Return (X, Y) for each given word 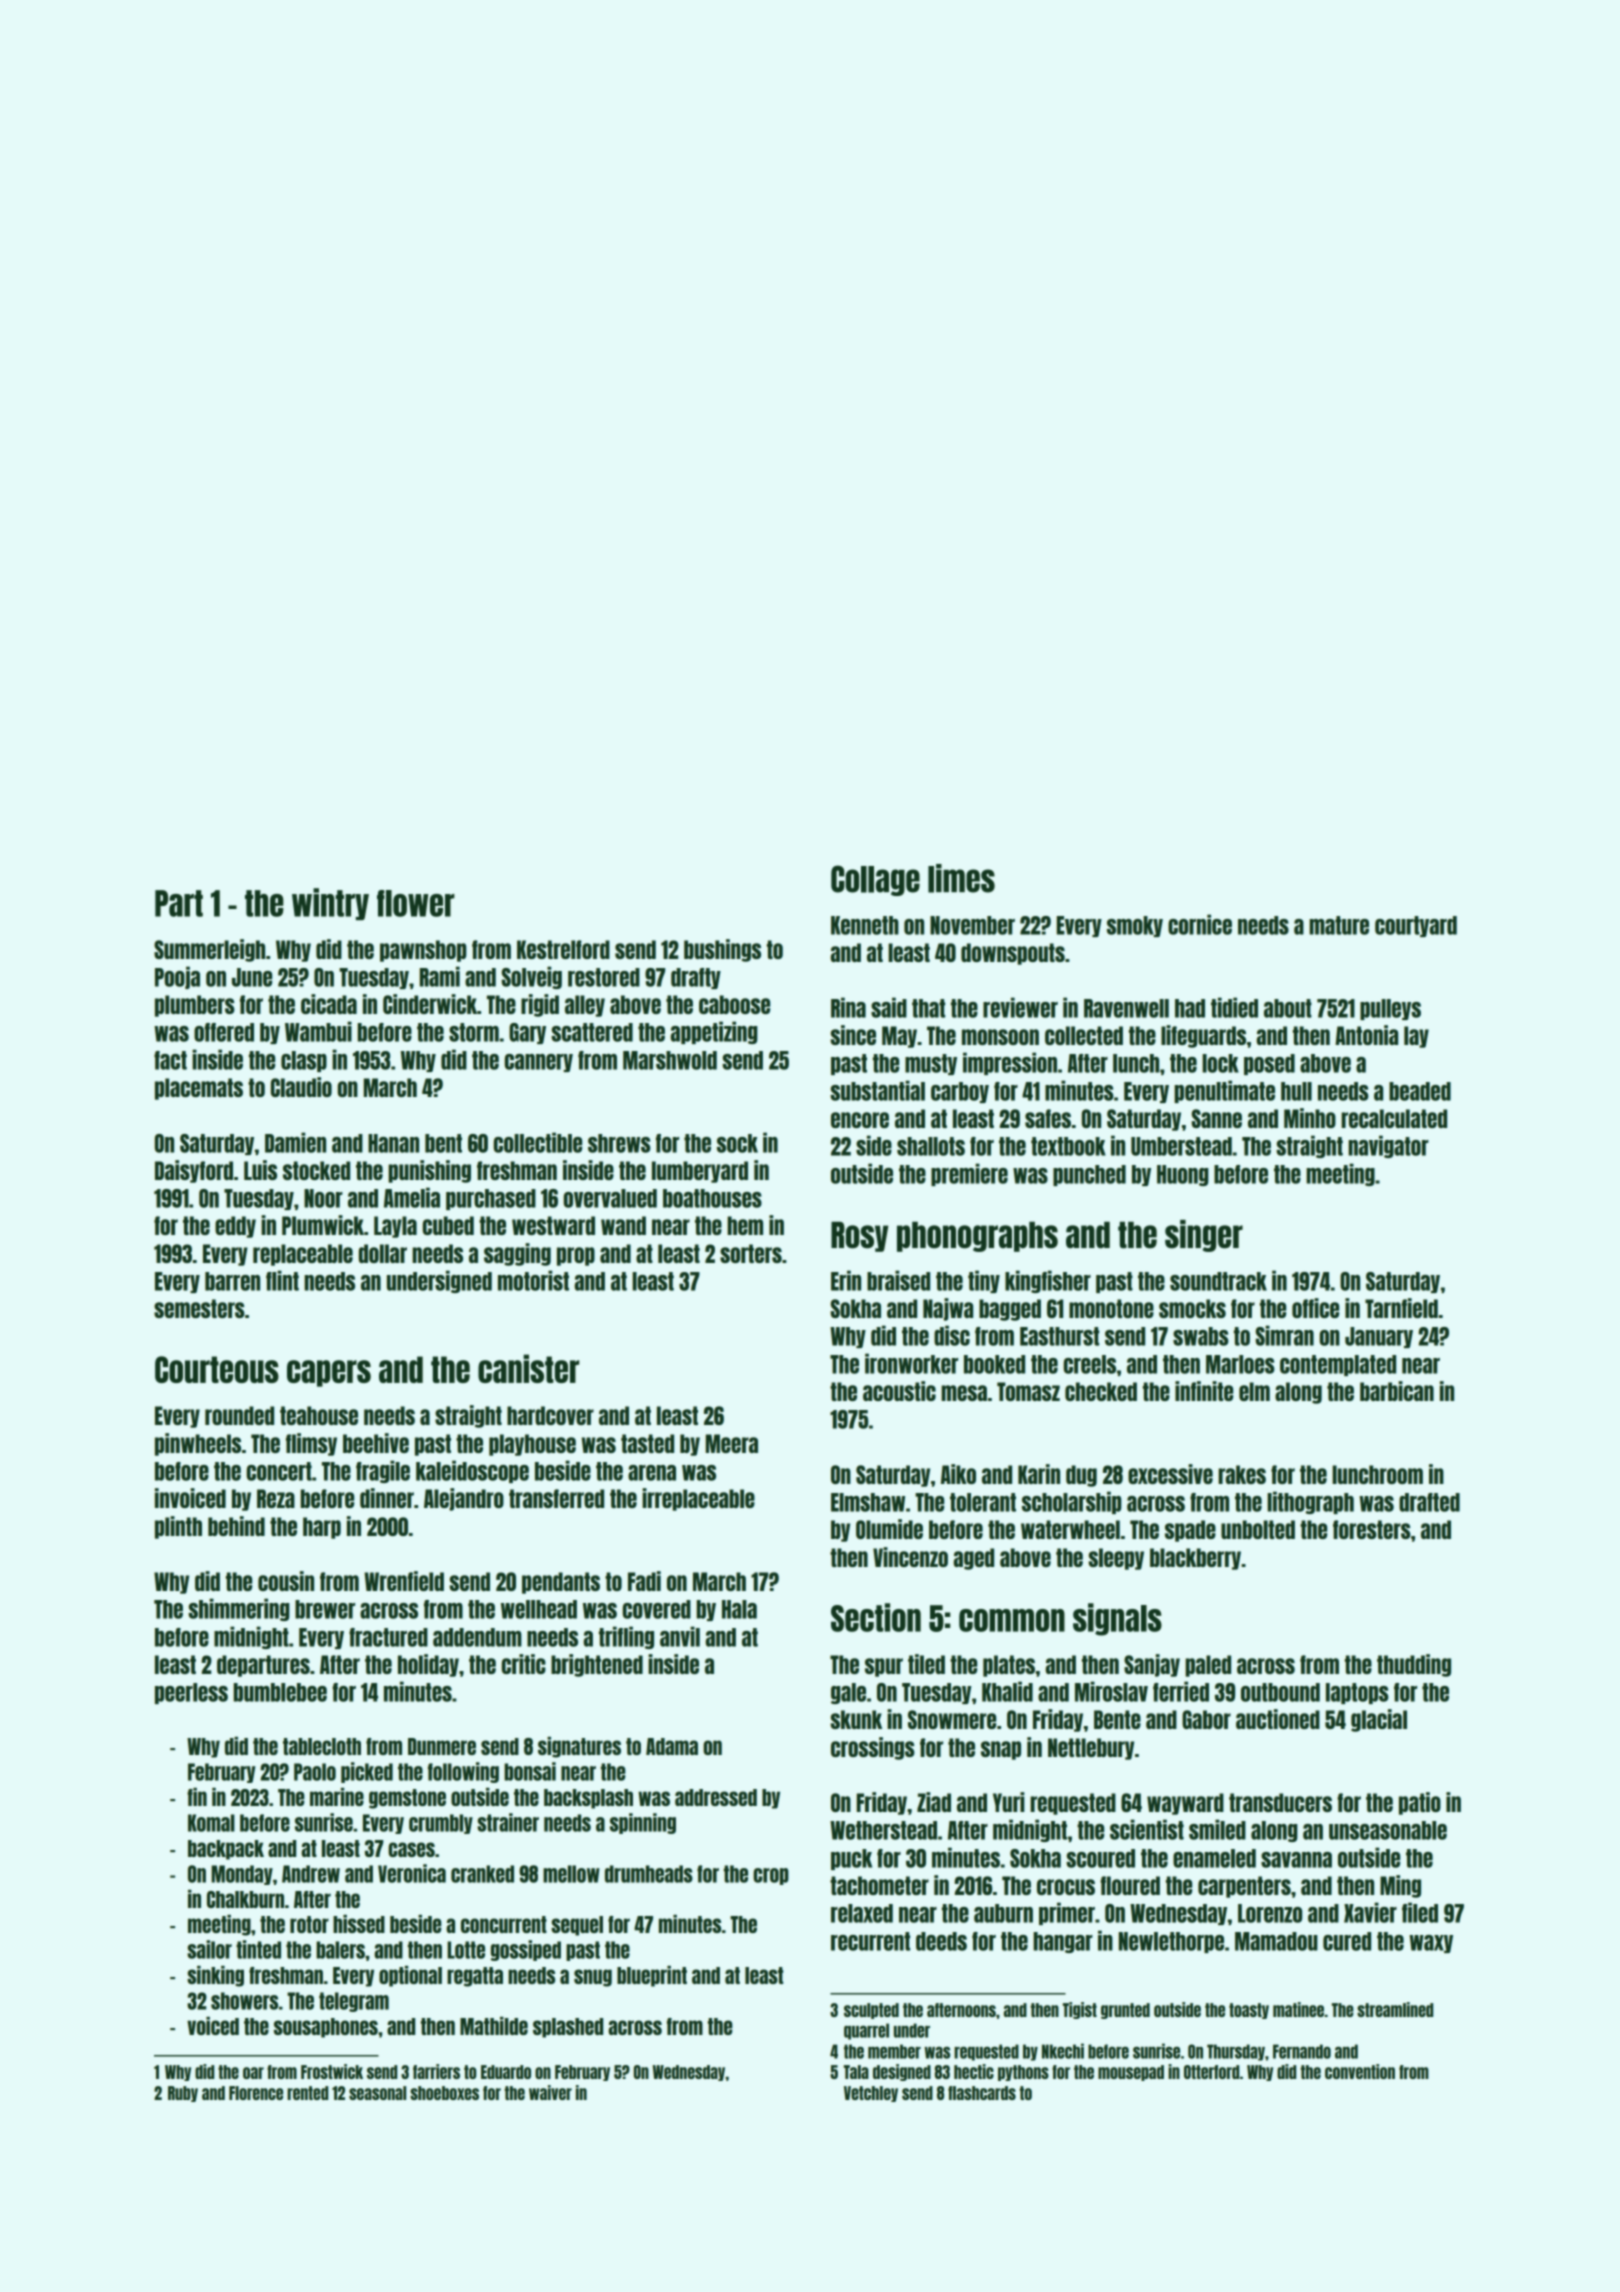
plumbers (195, 1006)
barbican (1397, 1391)
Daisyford (194, 1171)
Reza (276, 1498)
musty (931, 1064)
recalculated (1394, 1118)
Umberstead (1181, 1146)
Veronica (412, 1873)
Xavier (1370, 1912)
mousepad (1131, 2073)
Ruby (183, 2094)
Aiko (958, 1474)
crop (771, 1876)
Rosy (860, 1237)
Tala (856, 2072)
